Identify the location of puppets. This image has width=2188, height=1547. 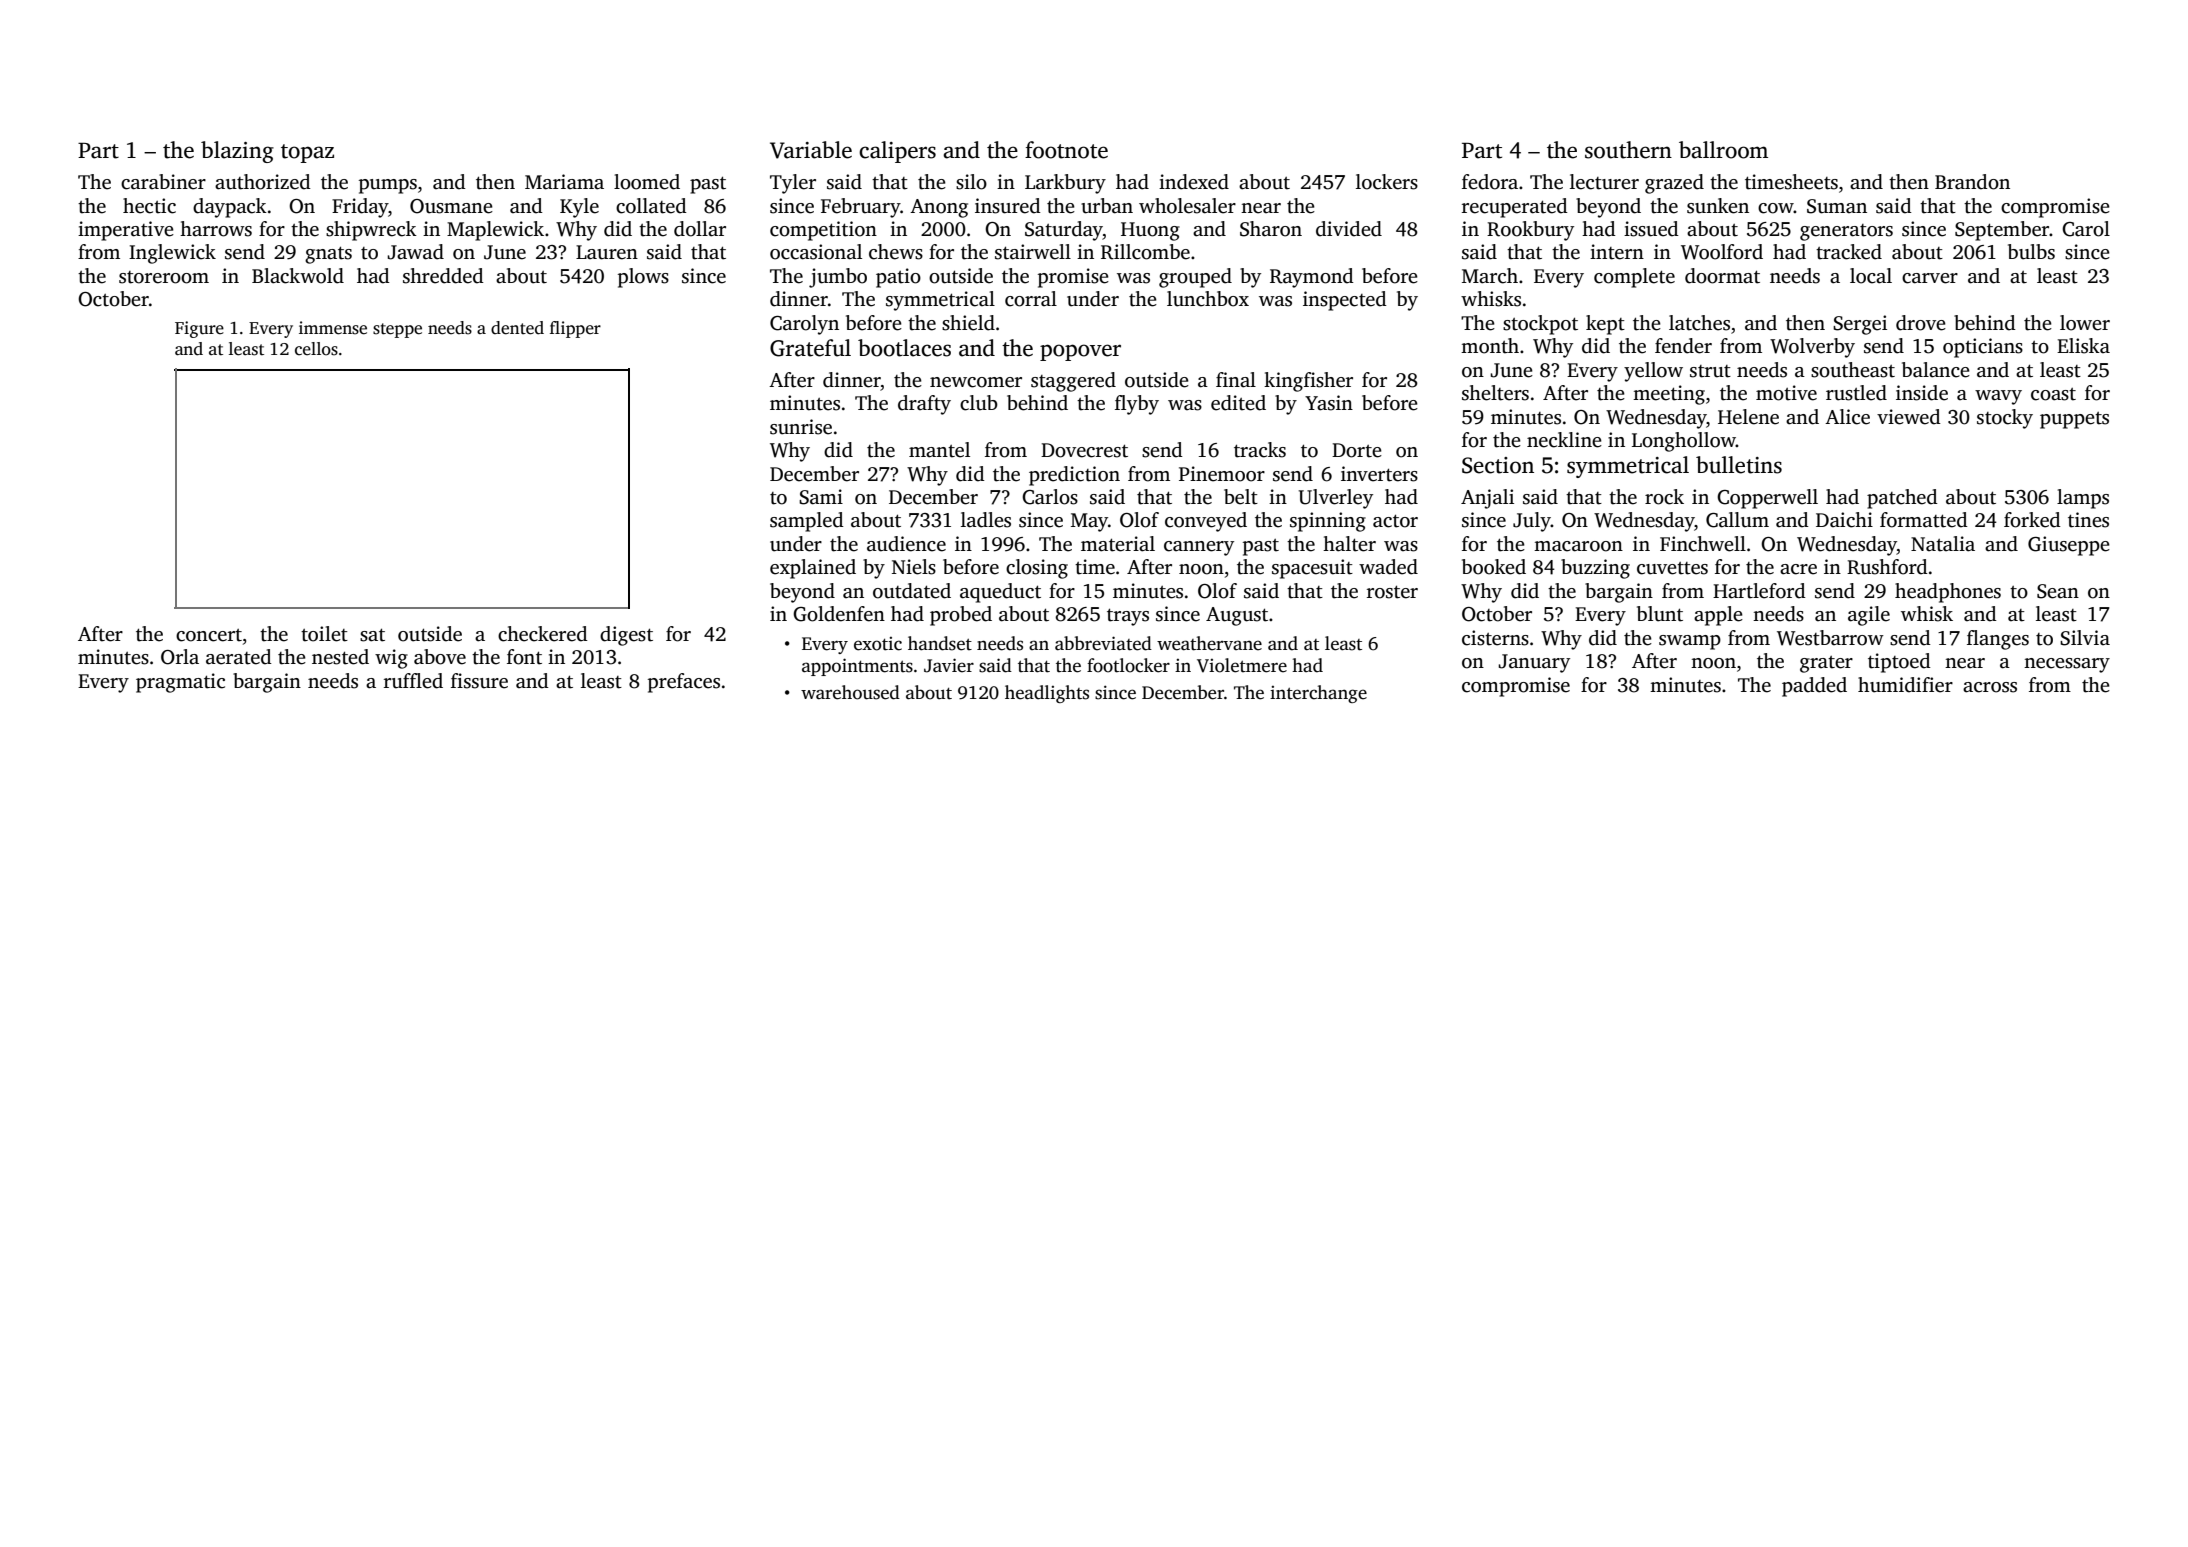
(2074, 420).
